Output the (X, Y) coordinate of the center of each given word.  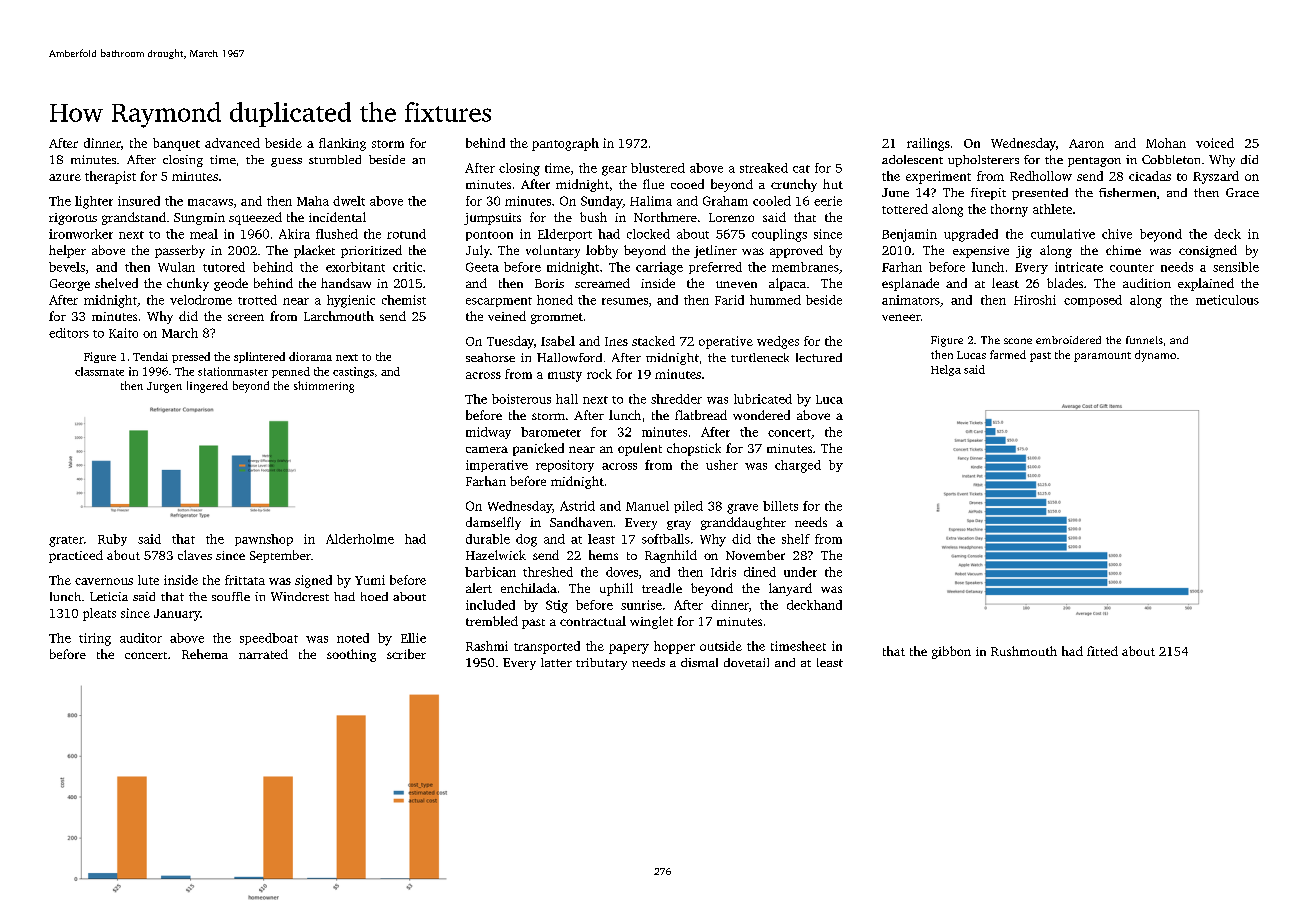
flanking (342, 144)
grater (66, 541)
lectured (819, 357)
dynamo (1155, 356)
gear (614, 171)
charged (798, 466)
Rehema (205, 654)
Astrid (577, 506)
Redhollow (1041, 176)
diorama (310, 356)
